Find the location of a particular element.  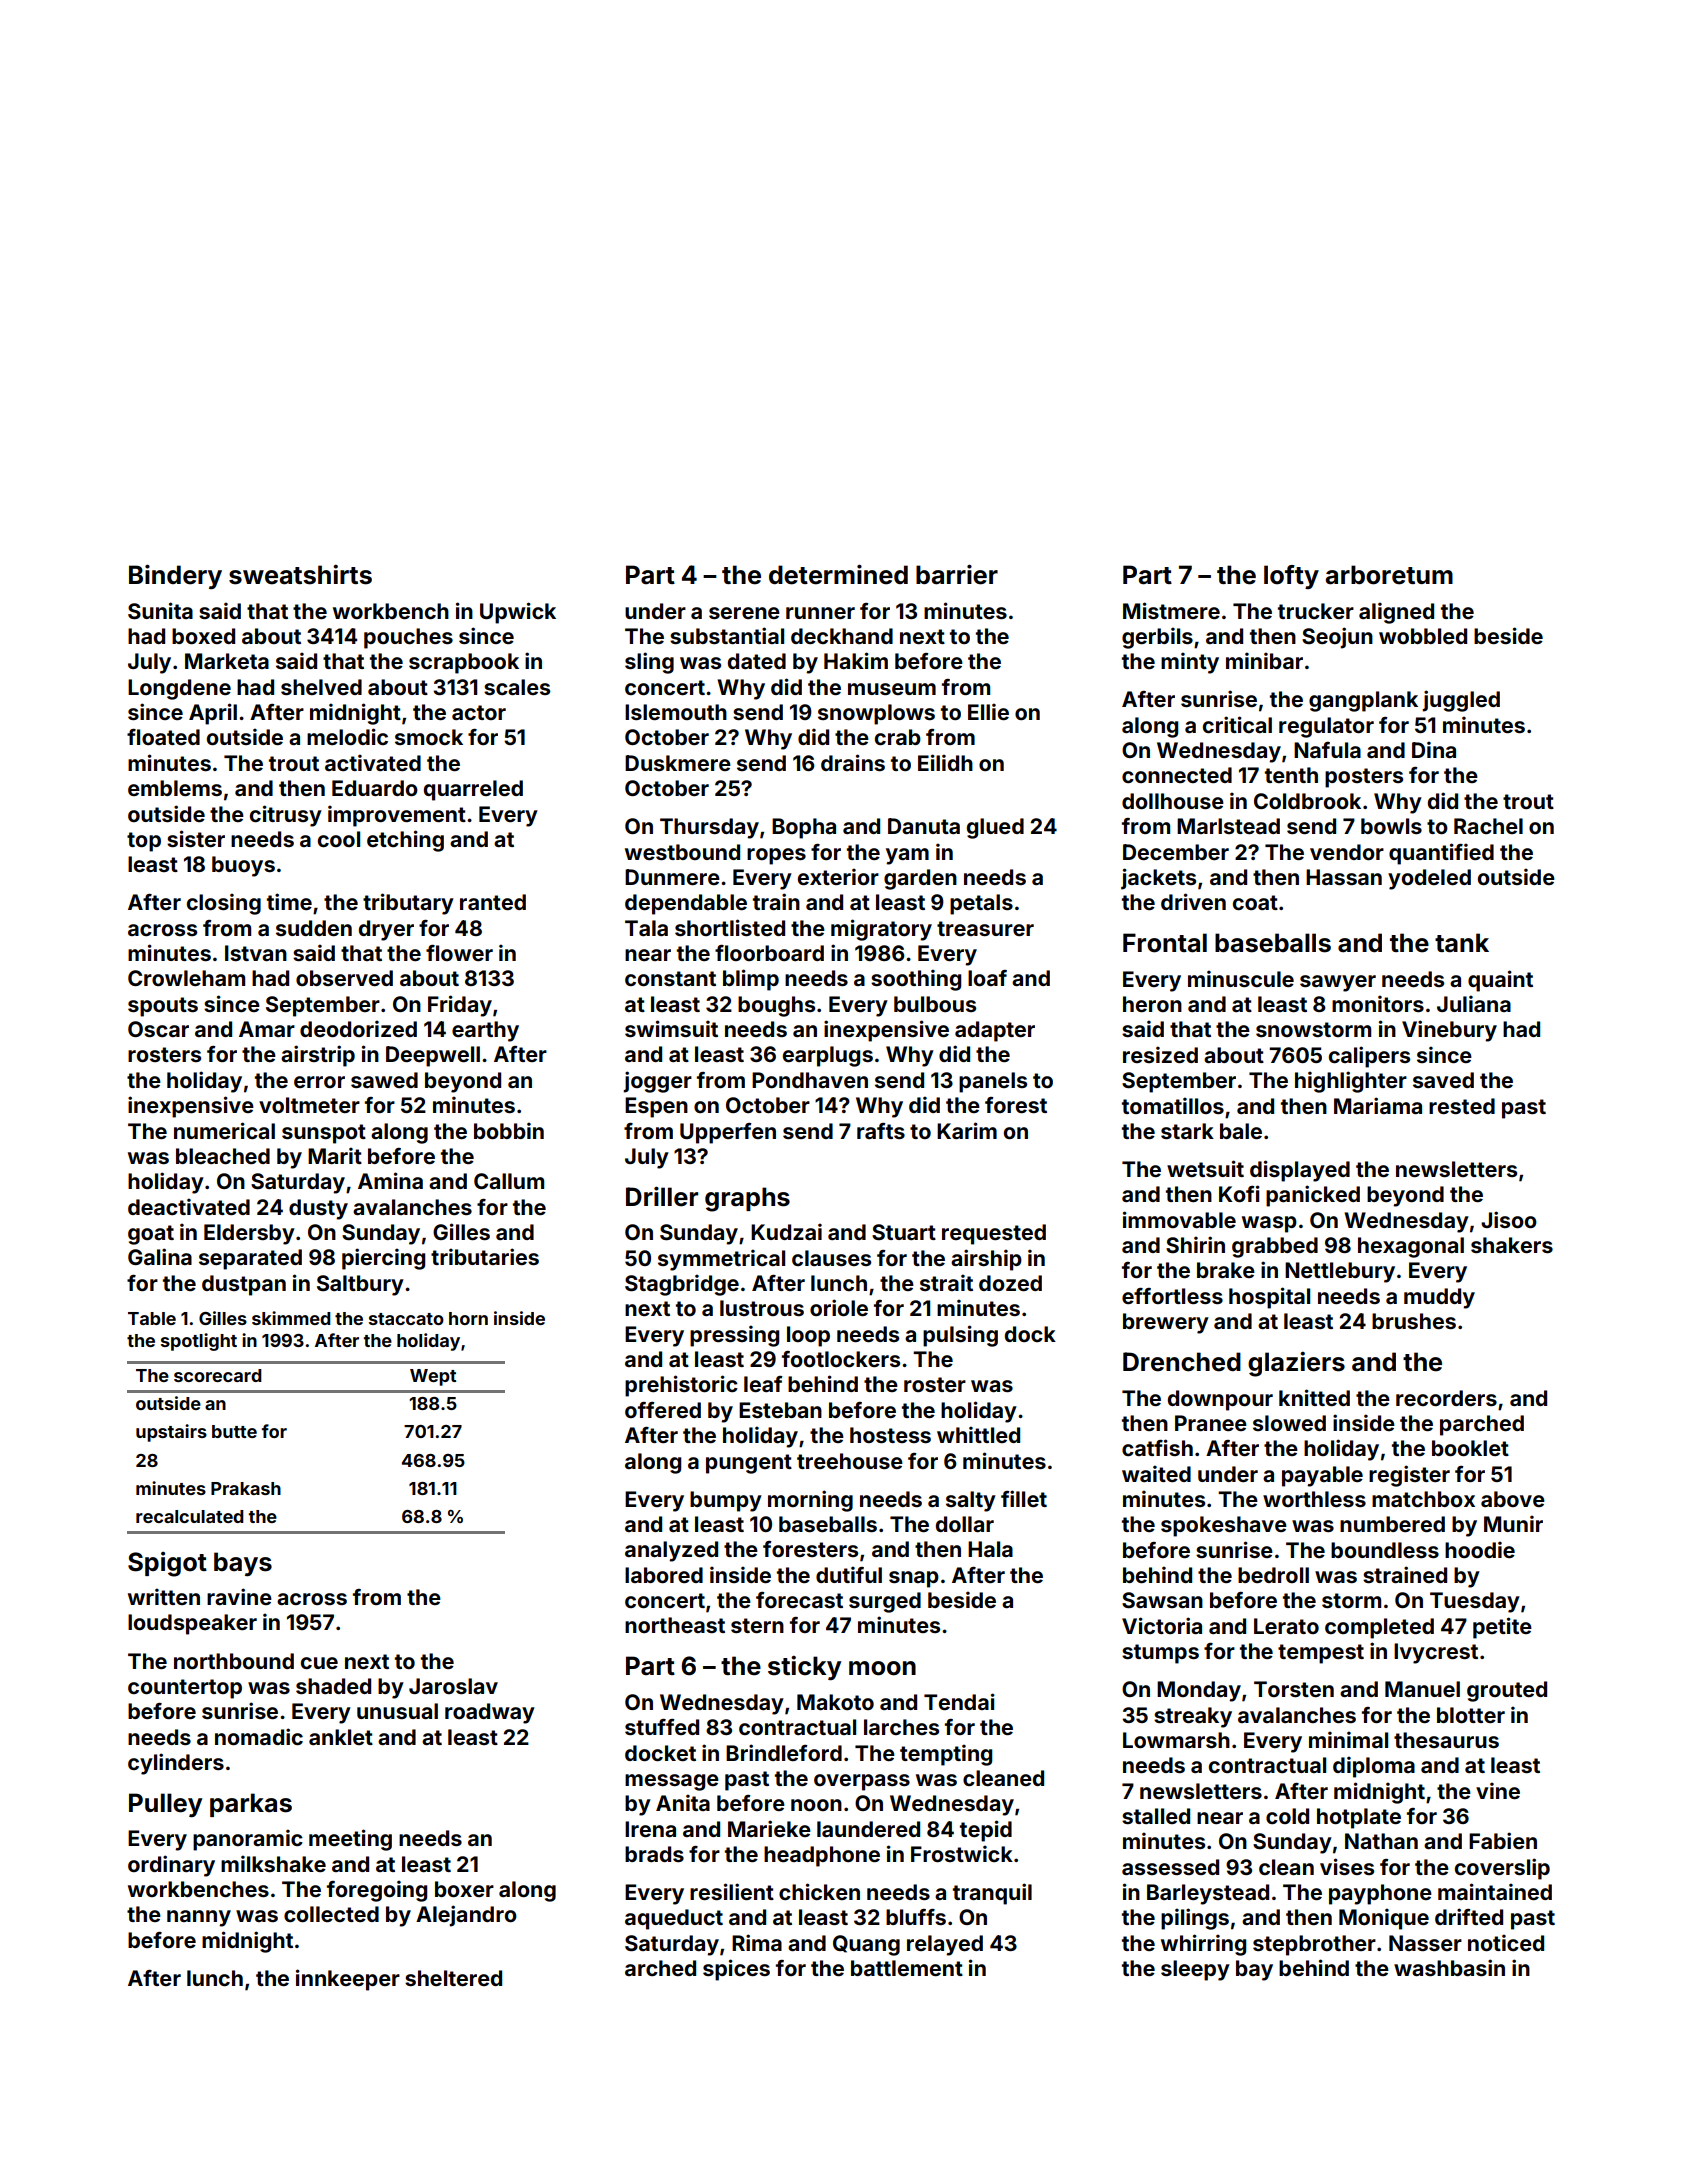

Sunita is located at coordinates (160, 611).
